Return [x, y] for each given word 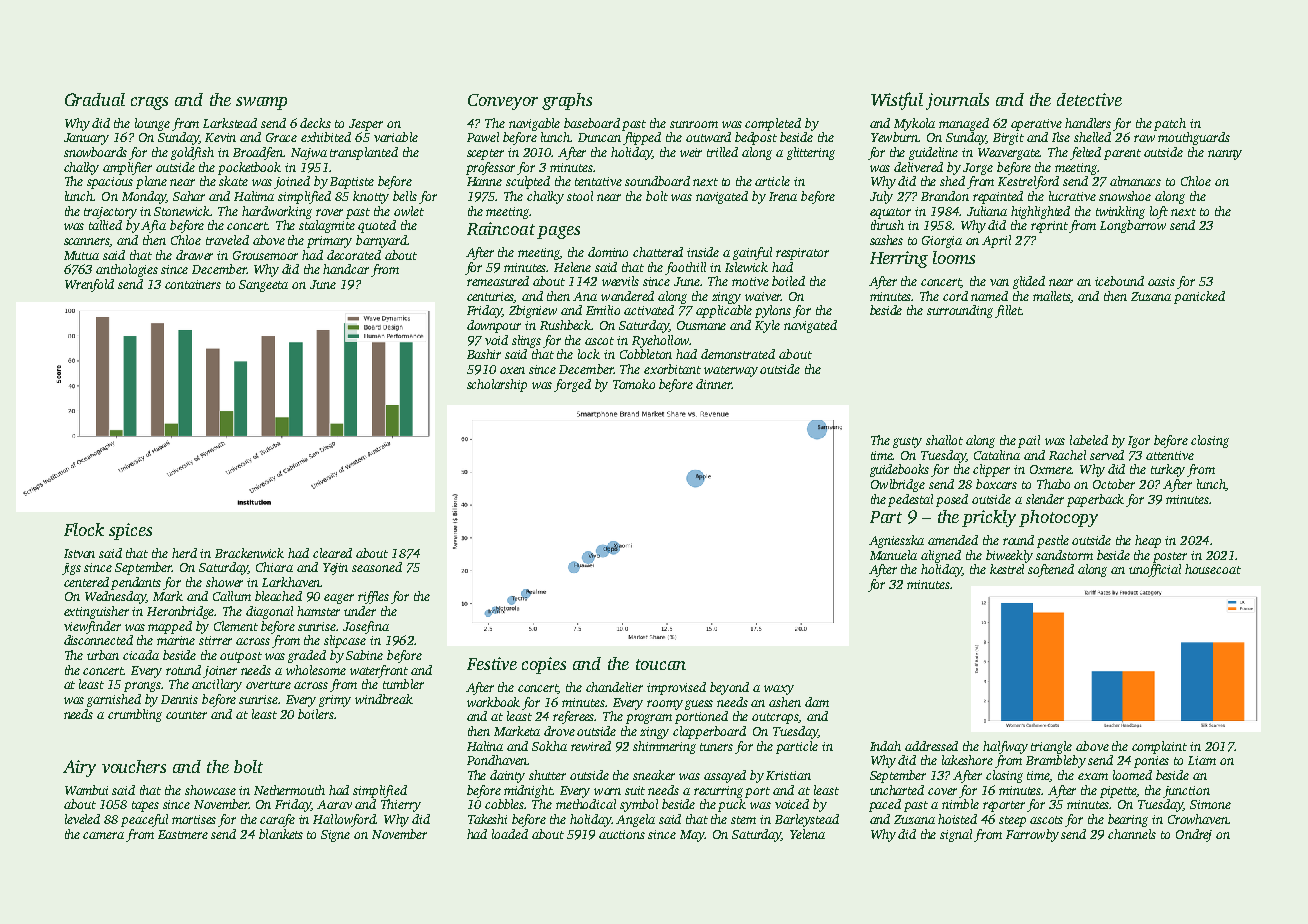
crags [149, 103]
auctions [622, 834]
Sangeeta [263, 286]
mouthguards [1194, 138]
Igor [1139, 442]
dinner [714, 384]
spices [130, 531]
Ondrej [1194, 835]
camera [103, 835]
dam [817, 702]
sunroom [694, 124]
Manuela [893, 555]
